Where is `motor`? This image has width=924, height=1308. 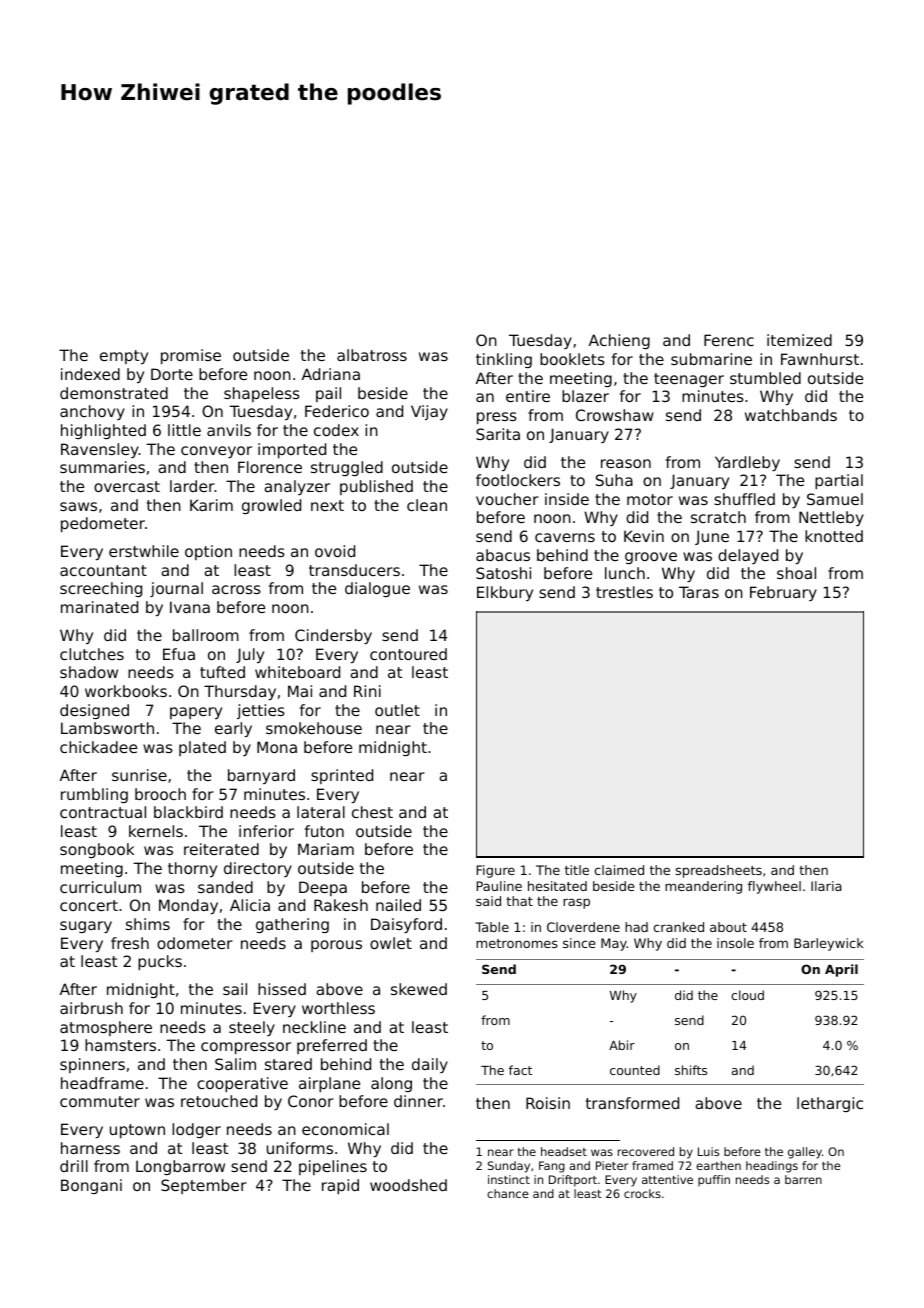
motor is located at coordinates (650, 499).
